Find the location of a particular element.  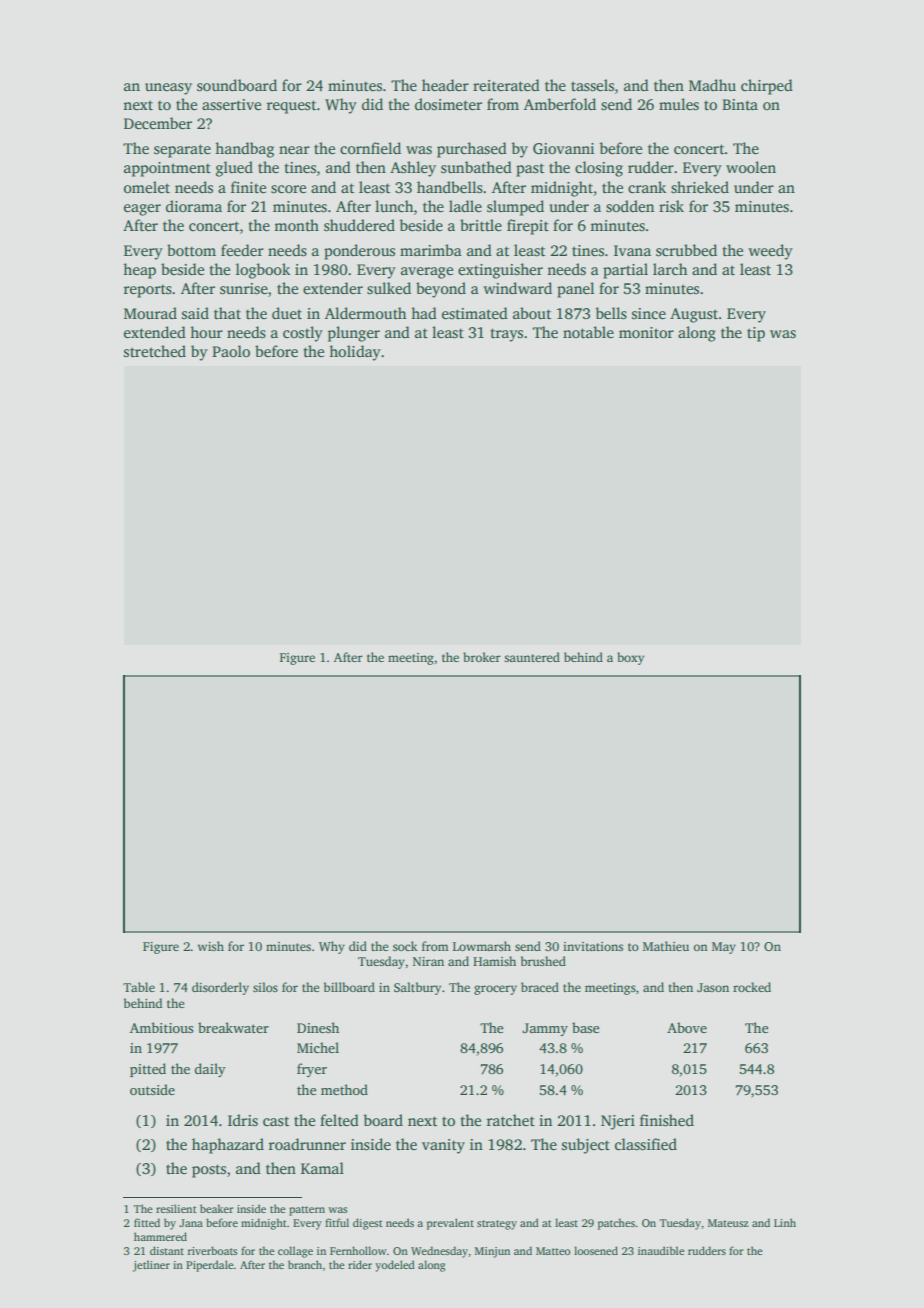

silos is located at coordinates (265, 987).
